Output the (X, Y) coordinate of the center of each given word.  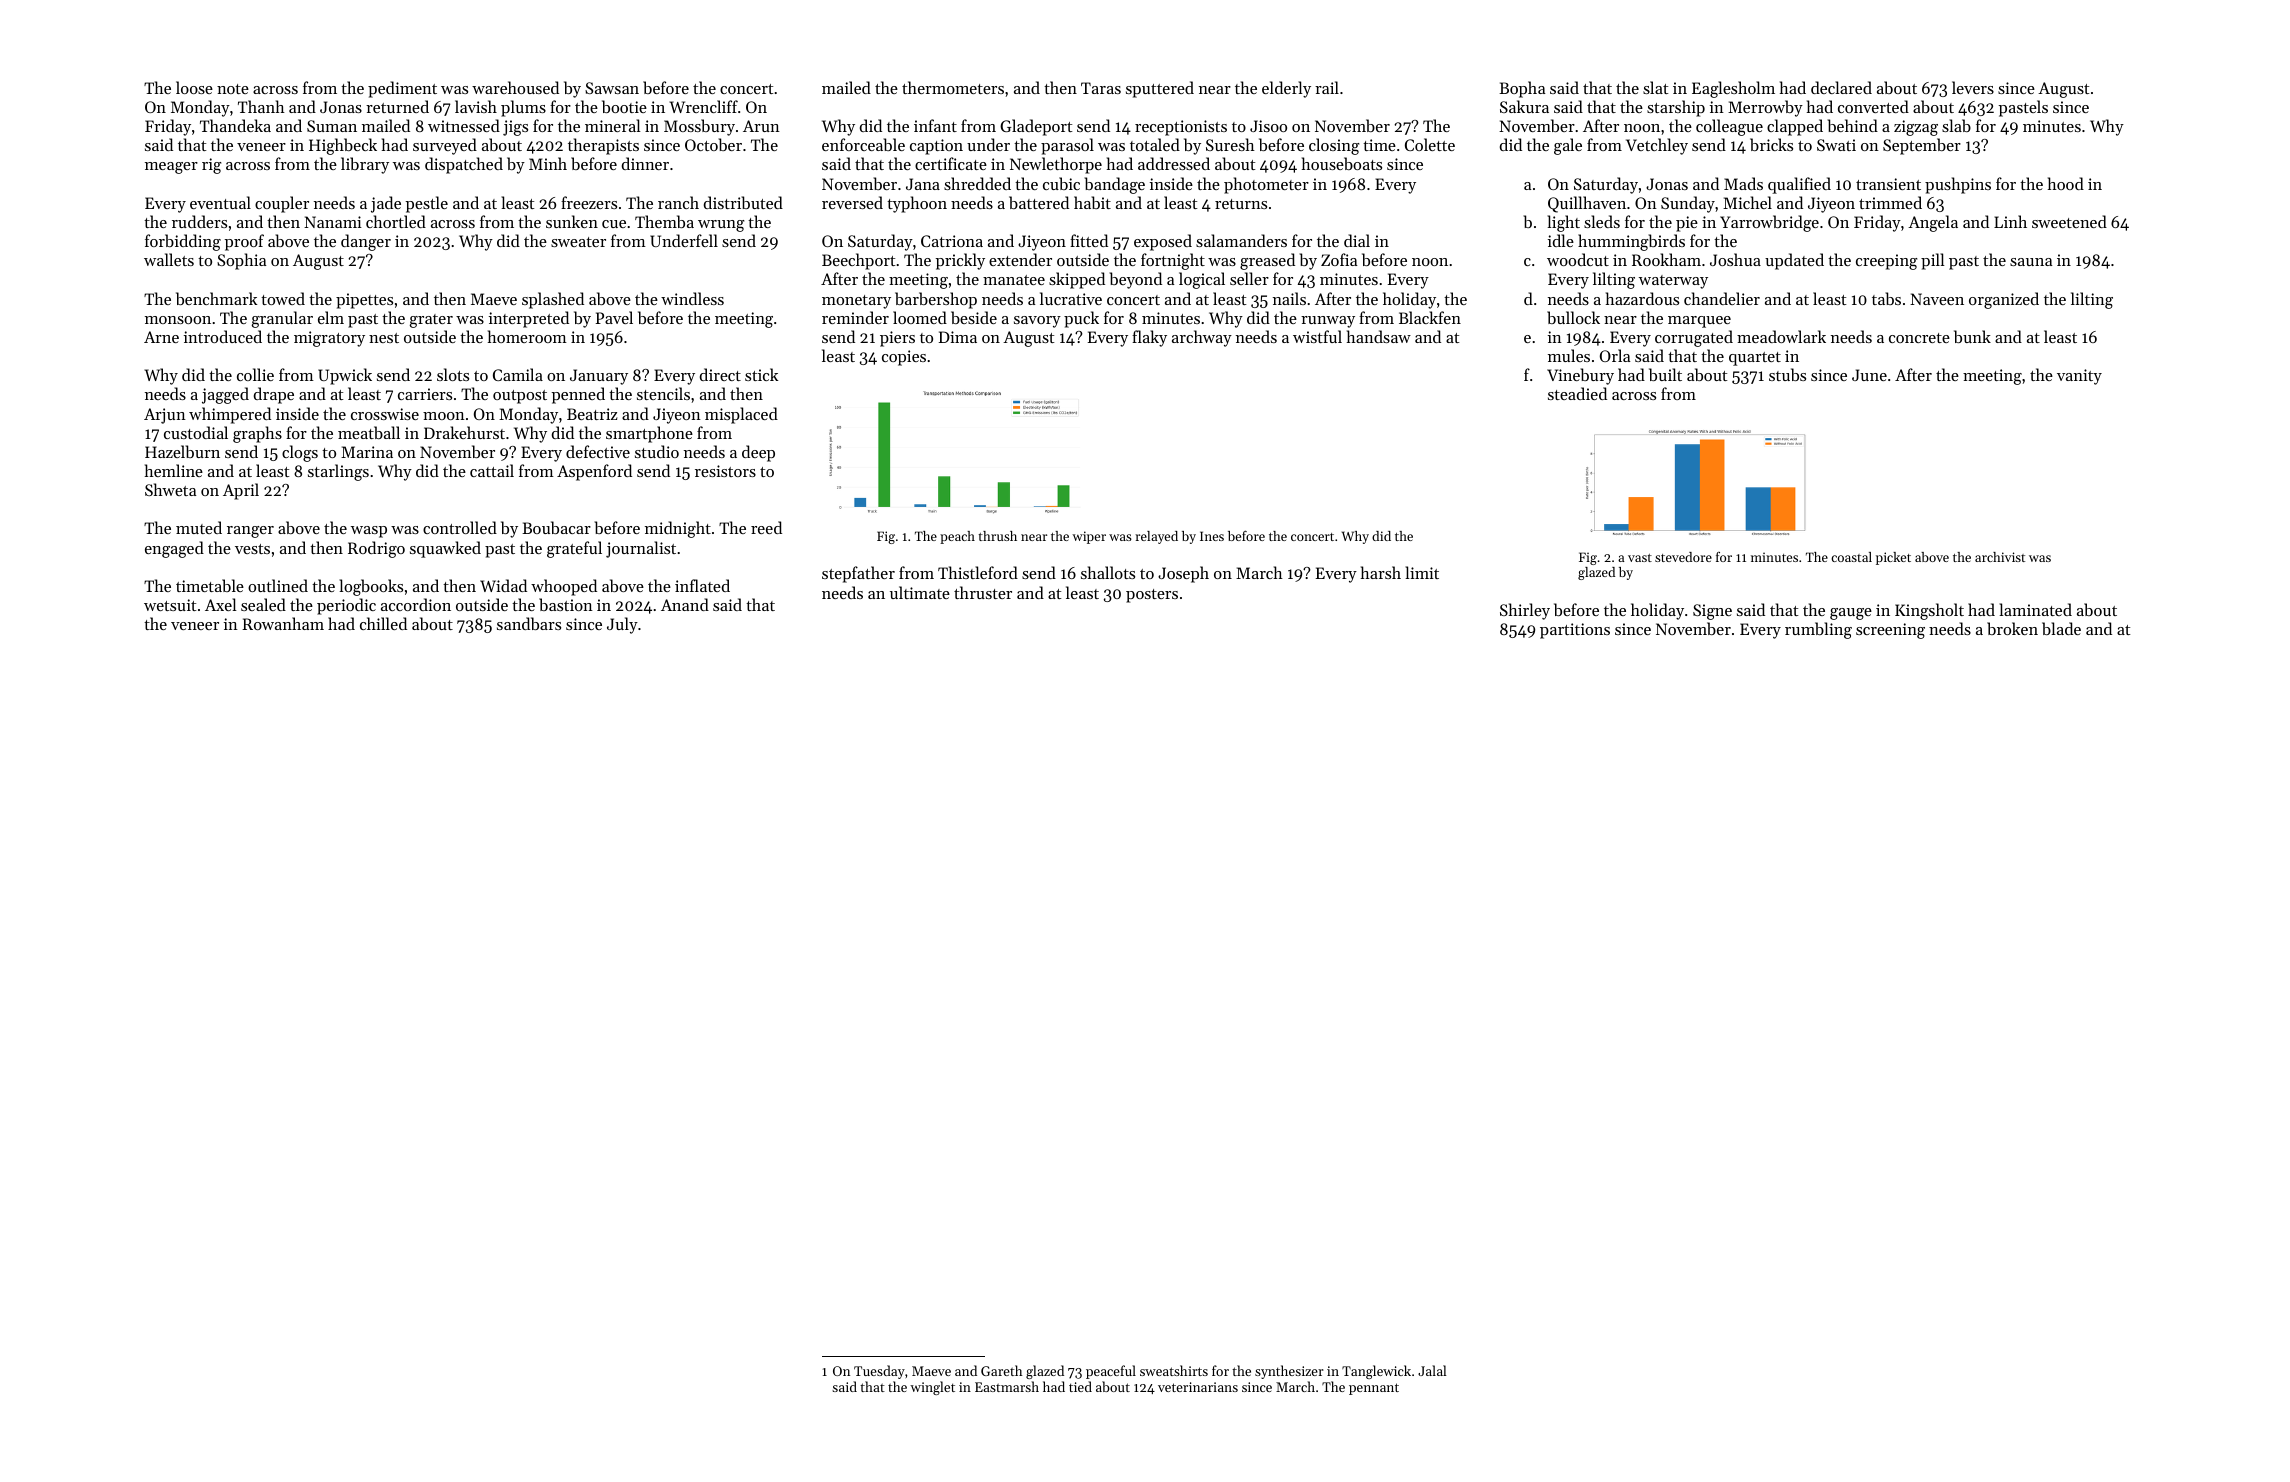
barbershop (936, 300)
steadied (1577, 393)
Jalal (1432, 1370)
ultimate (920, 592)
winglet (932, 1388)
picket (1893, 558)
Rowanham (283, 623)
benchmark (216, 298)
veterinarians (1198, 1387)
